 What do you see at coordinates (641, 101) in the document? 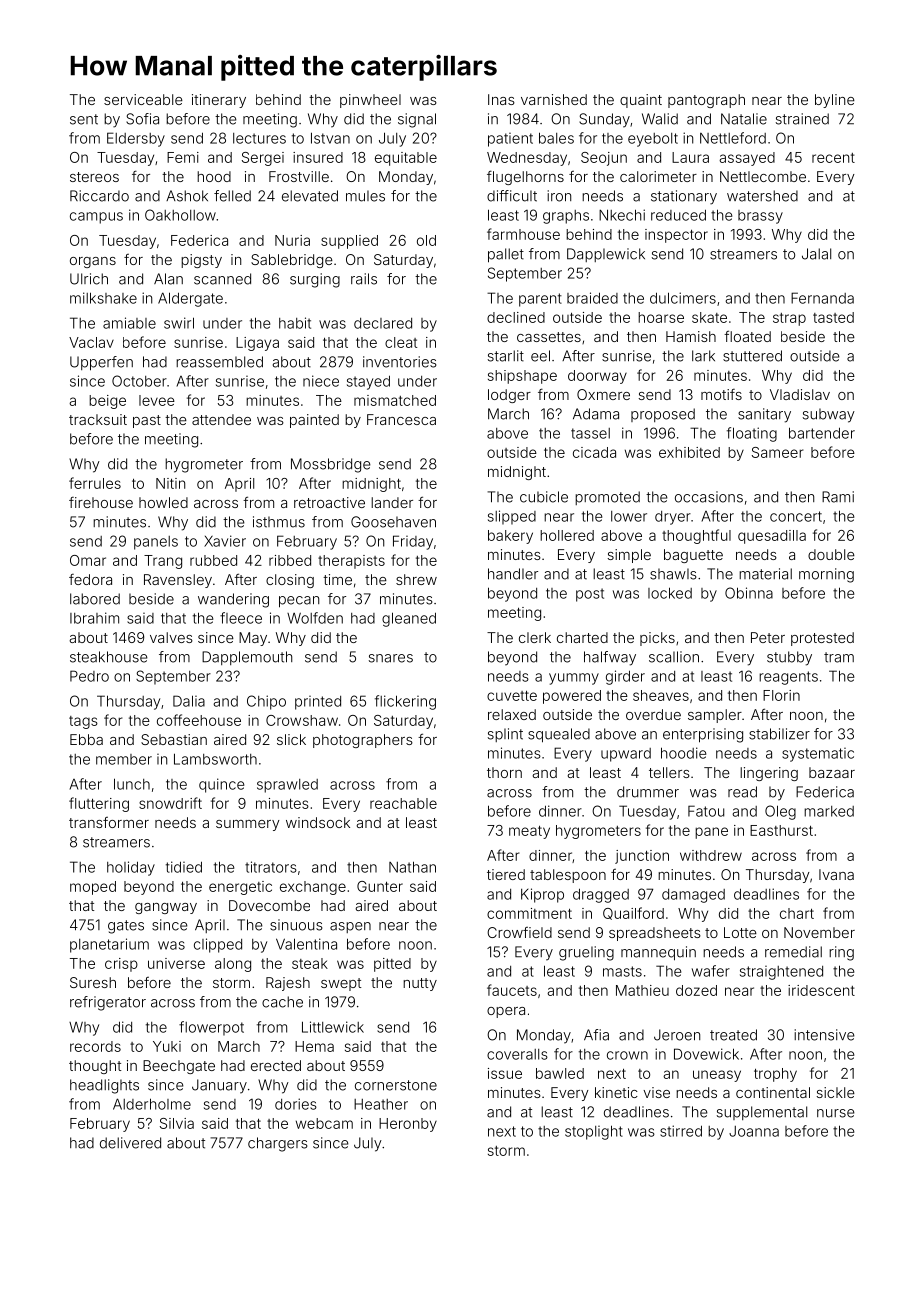
I see `quaint` at bounding box center [641, 101].
